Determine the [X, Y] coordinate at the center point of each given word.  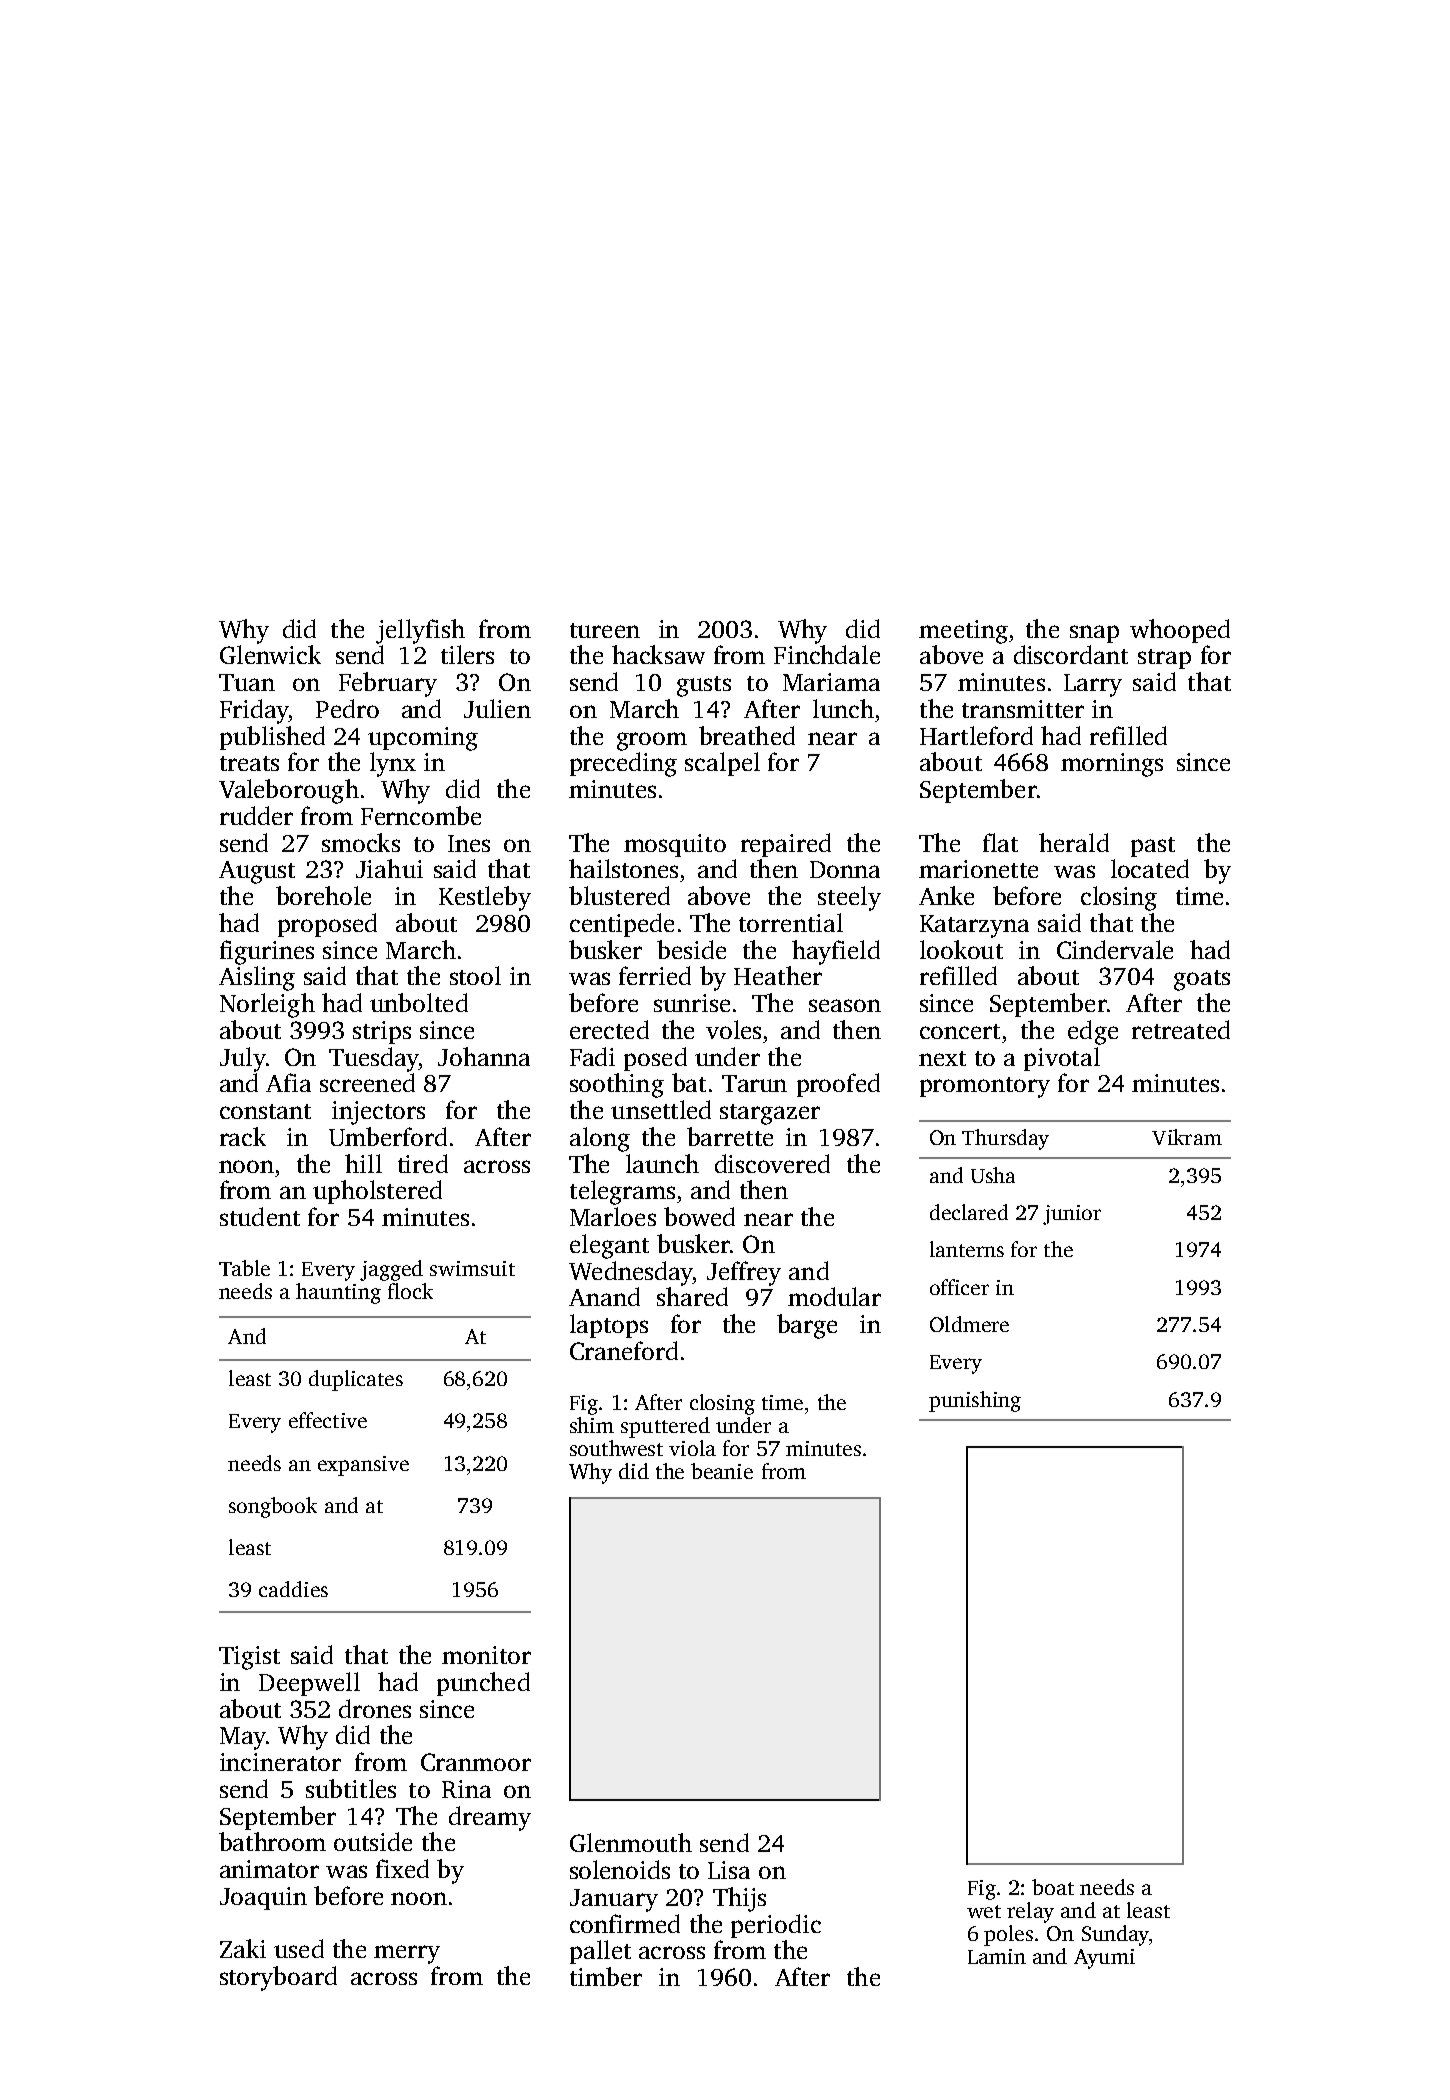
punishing [975, 1401]
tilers [467, 654]
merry [407, 1954]
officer [959, 1287]
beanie [722, 1471]
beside [691, 949]
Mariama [831, 682]
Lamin [997, 1956]
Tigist [249, 1658]
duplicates [356, 1380]
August [257, 872]
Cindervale [1115, 949]
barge [807, 1326]
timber [606, 1976]
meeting [963, 632]
